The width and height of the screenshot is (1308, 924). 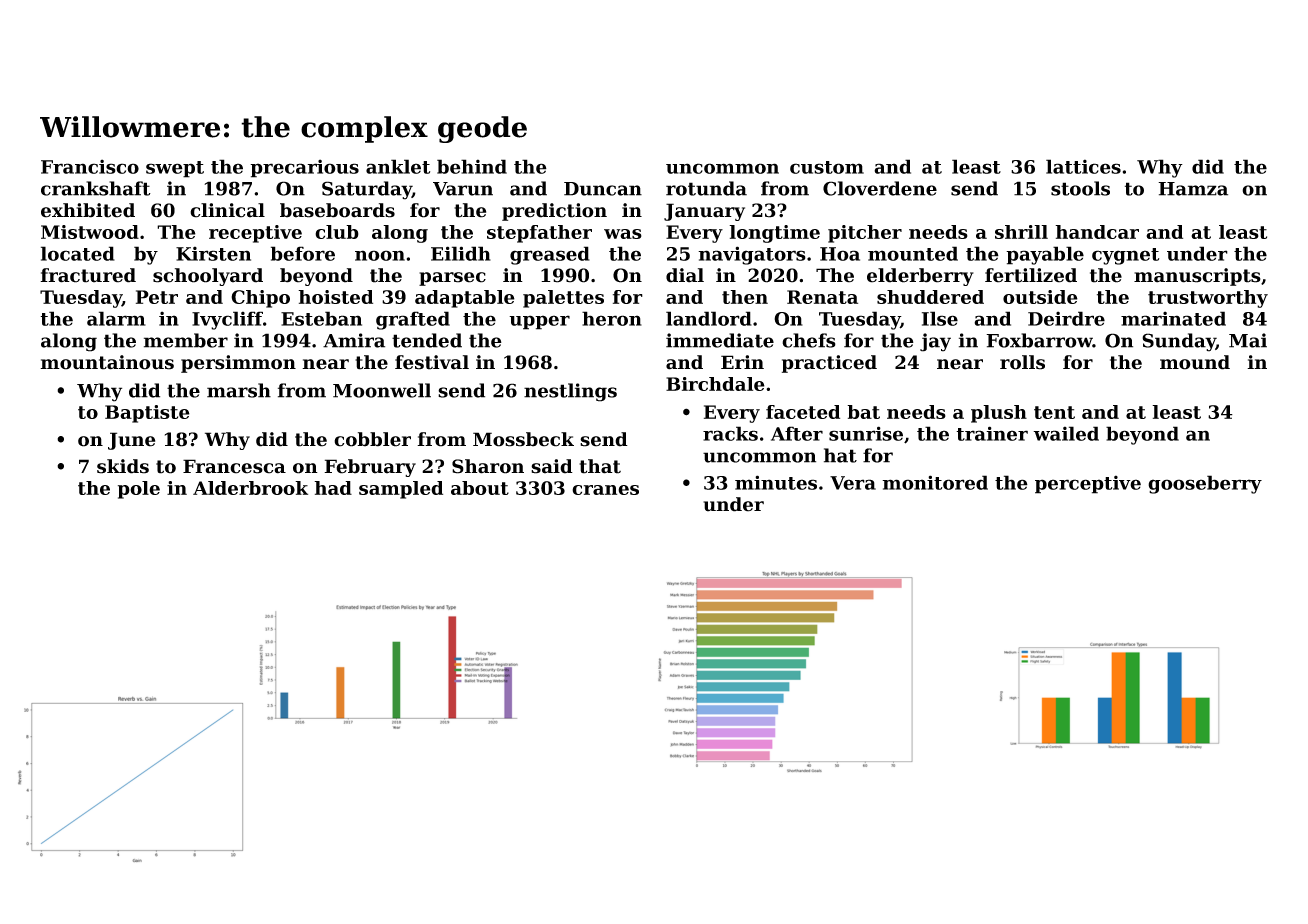 I want to click on Mossbeck, so click(x=523, y=439).
